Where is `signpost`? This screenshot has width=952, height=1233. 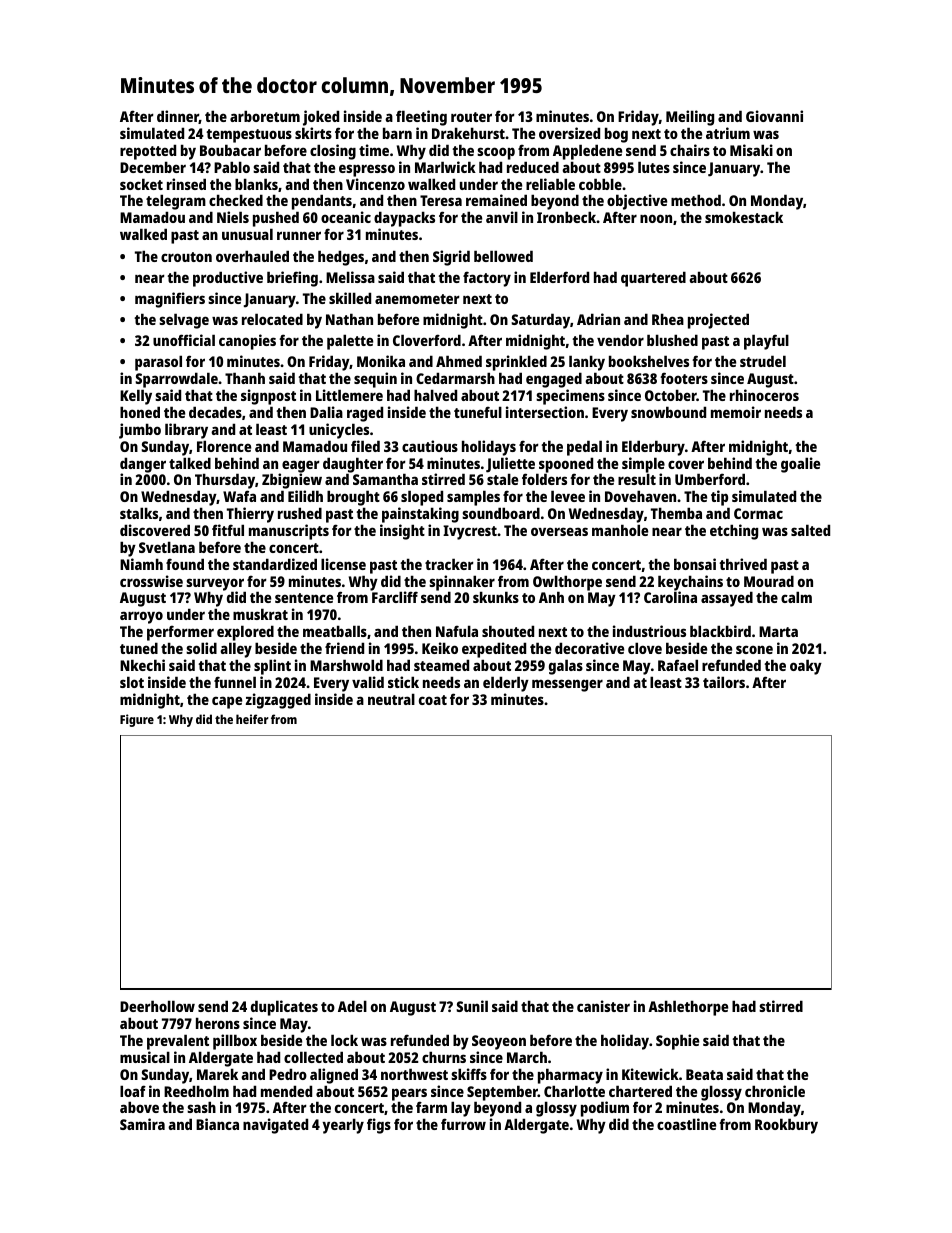
signpost is located at coordinates (268, 397).
